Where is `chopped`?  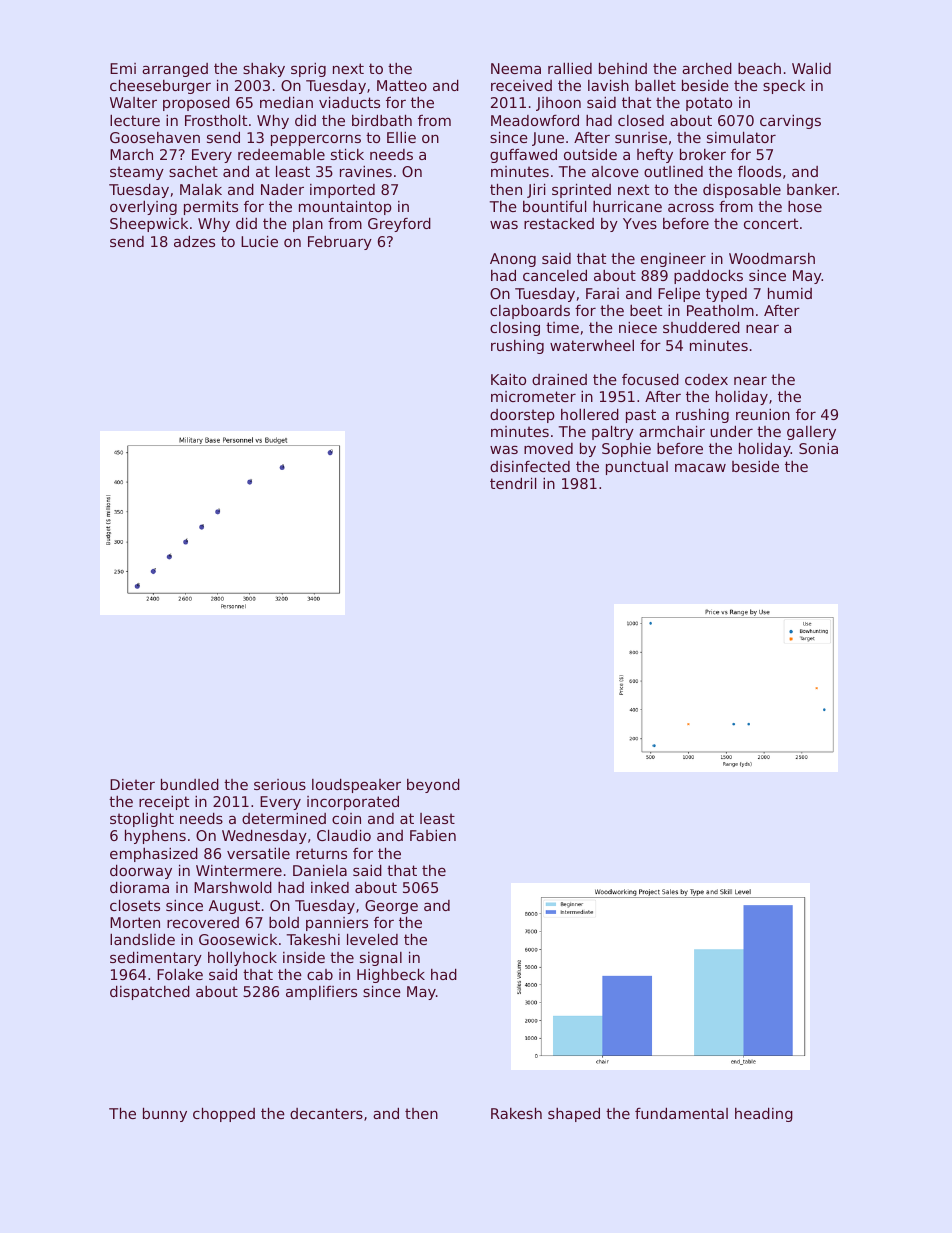 chopped is located at coordinates (224, 1115).
